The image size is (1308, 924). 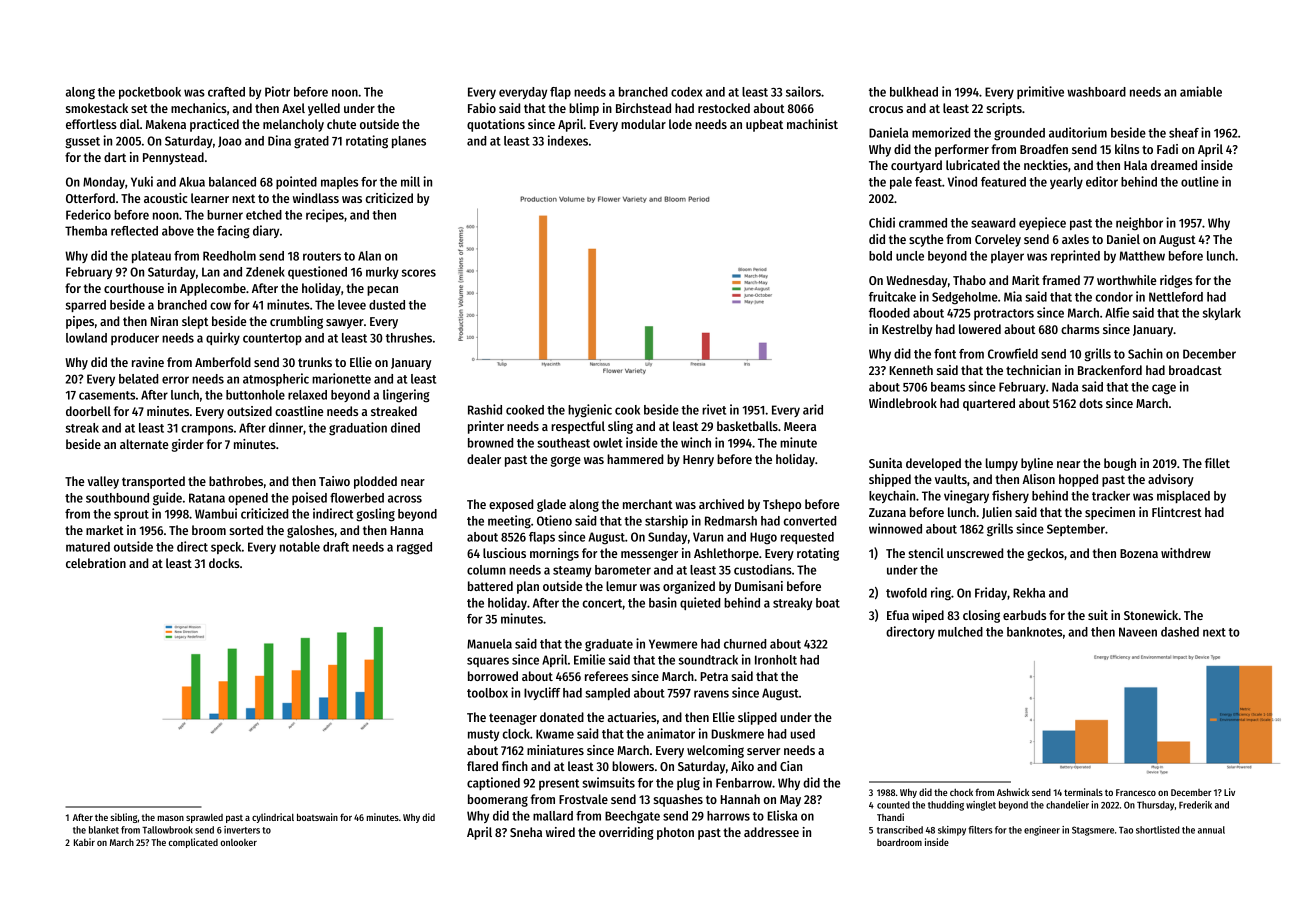 I want to click on sailors, so click(x=803, y=91).
